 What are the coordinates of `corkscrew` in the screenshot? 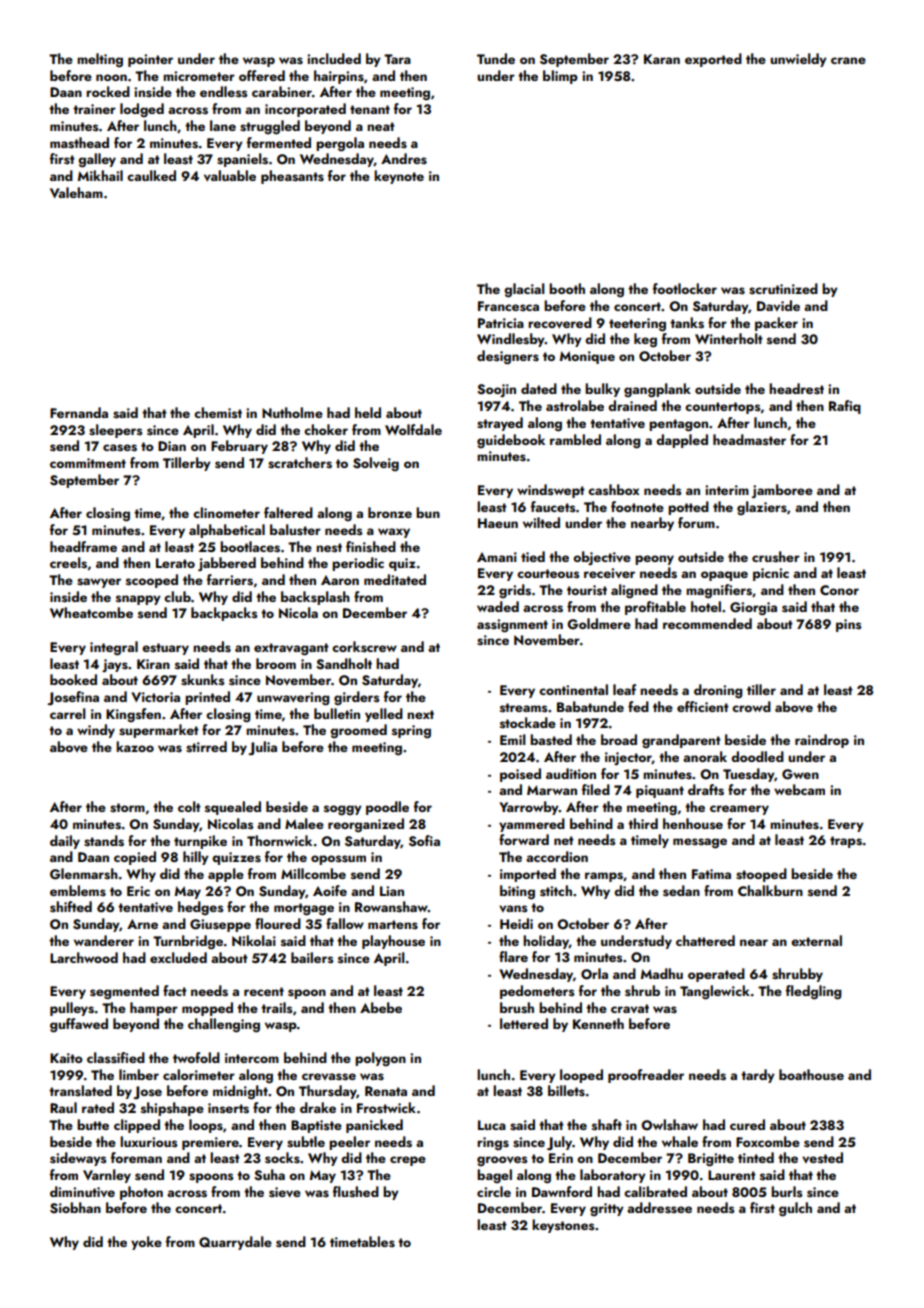 It's located at (364, 647).
